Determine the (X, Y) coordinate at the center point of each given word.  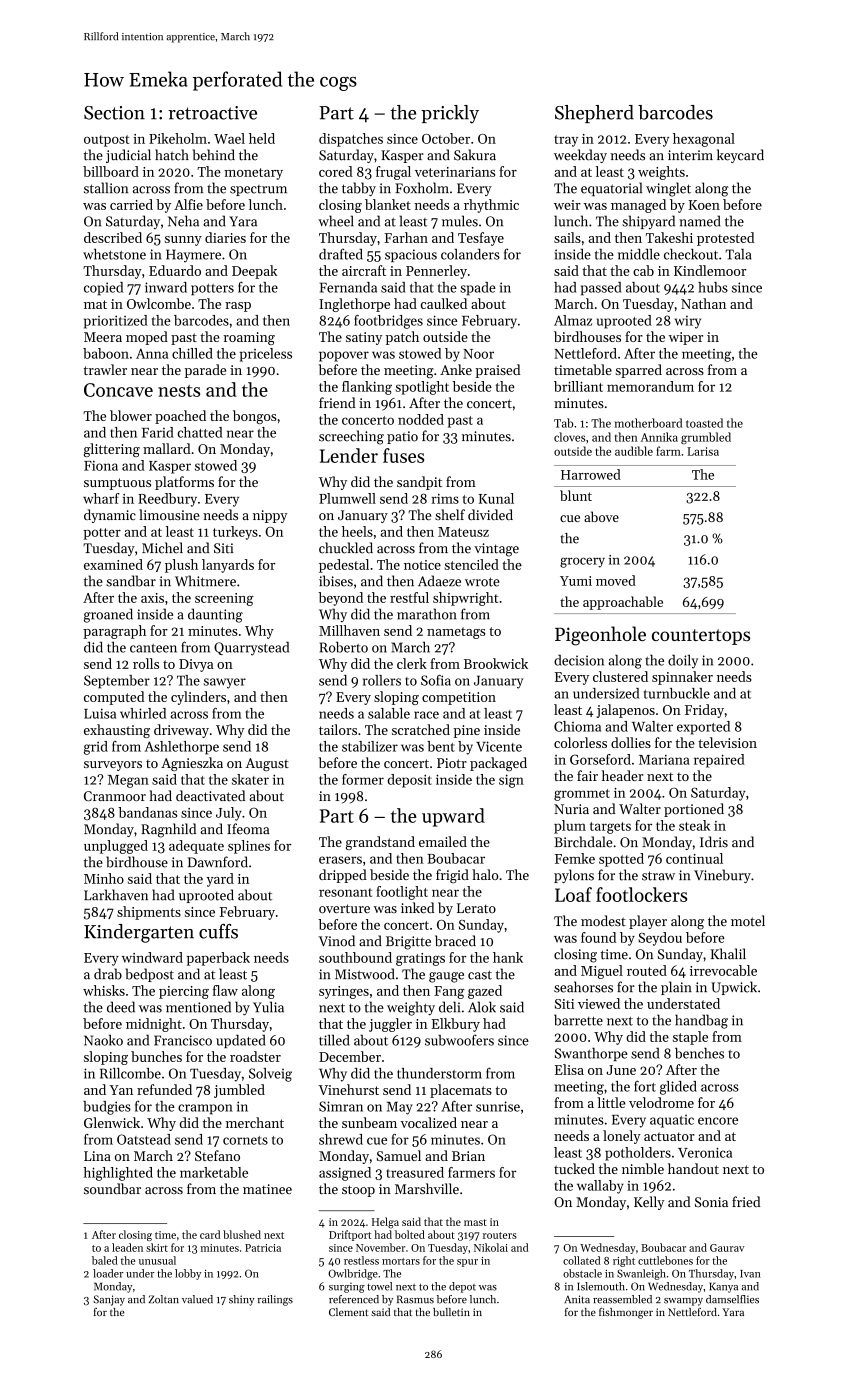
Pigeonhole (600, 636)
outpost (106, 141)
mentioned (198, 1007)
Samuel (399, 1155)
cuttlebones (665, 1260)
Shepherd (594, 114)
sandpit (419, 483)
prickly (450, 114)
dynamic (110, 516)
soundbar (112, 1188)
